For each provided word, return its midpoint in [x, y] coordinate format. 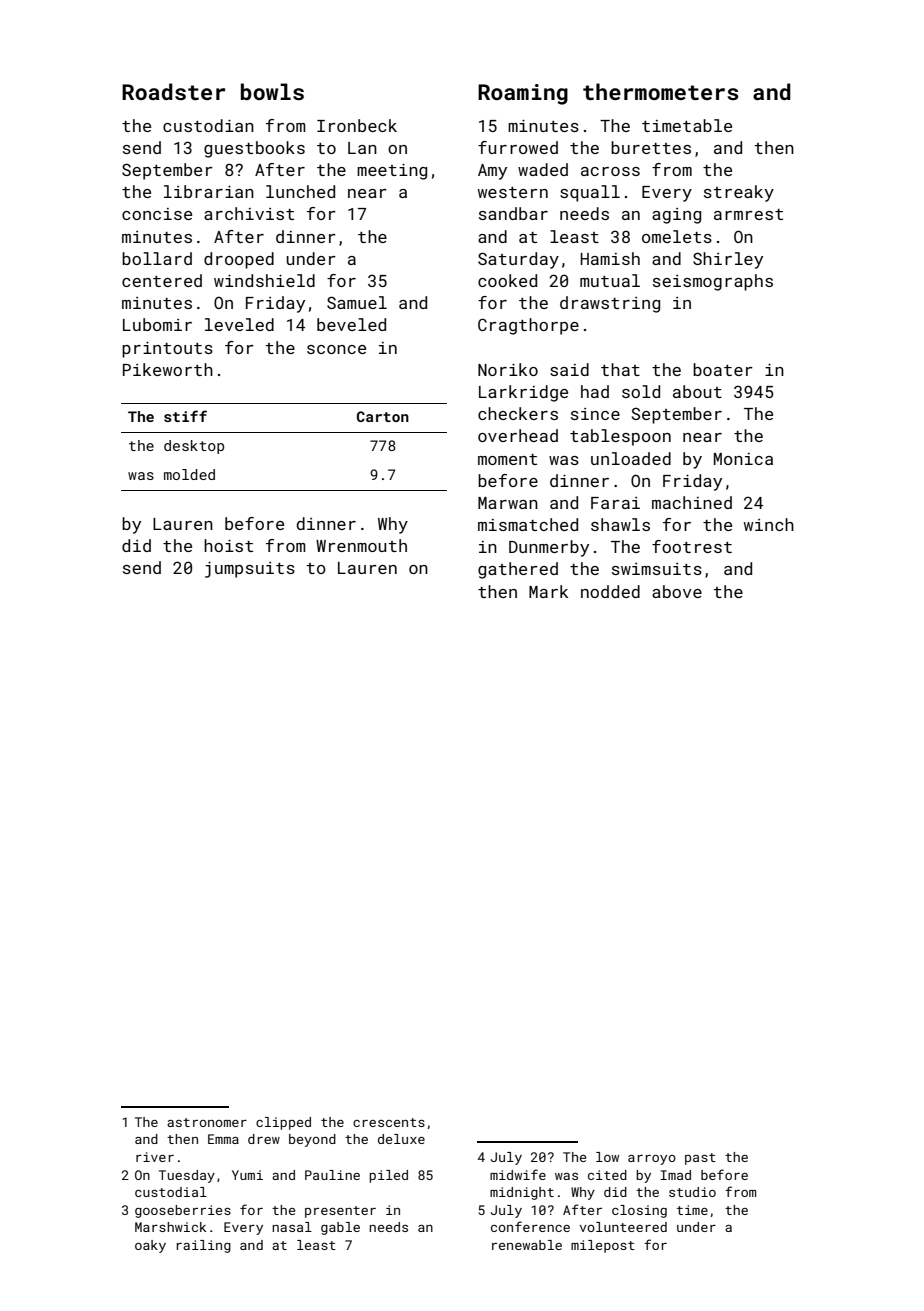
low [607, 1157]
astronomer [207, 1122]
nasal [292, 1227]
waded [543, 169]
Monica [743, 459]
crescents [389, 1122]
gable [340, 1228]
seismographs [713, 282]
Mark [548, 591]
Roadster [173, 91]
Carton [383, 416]
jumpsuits [250, 570]
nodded [610, 591]
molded [189, 474]
